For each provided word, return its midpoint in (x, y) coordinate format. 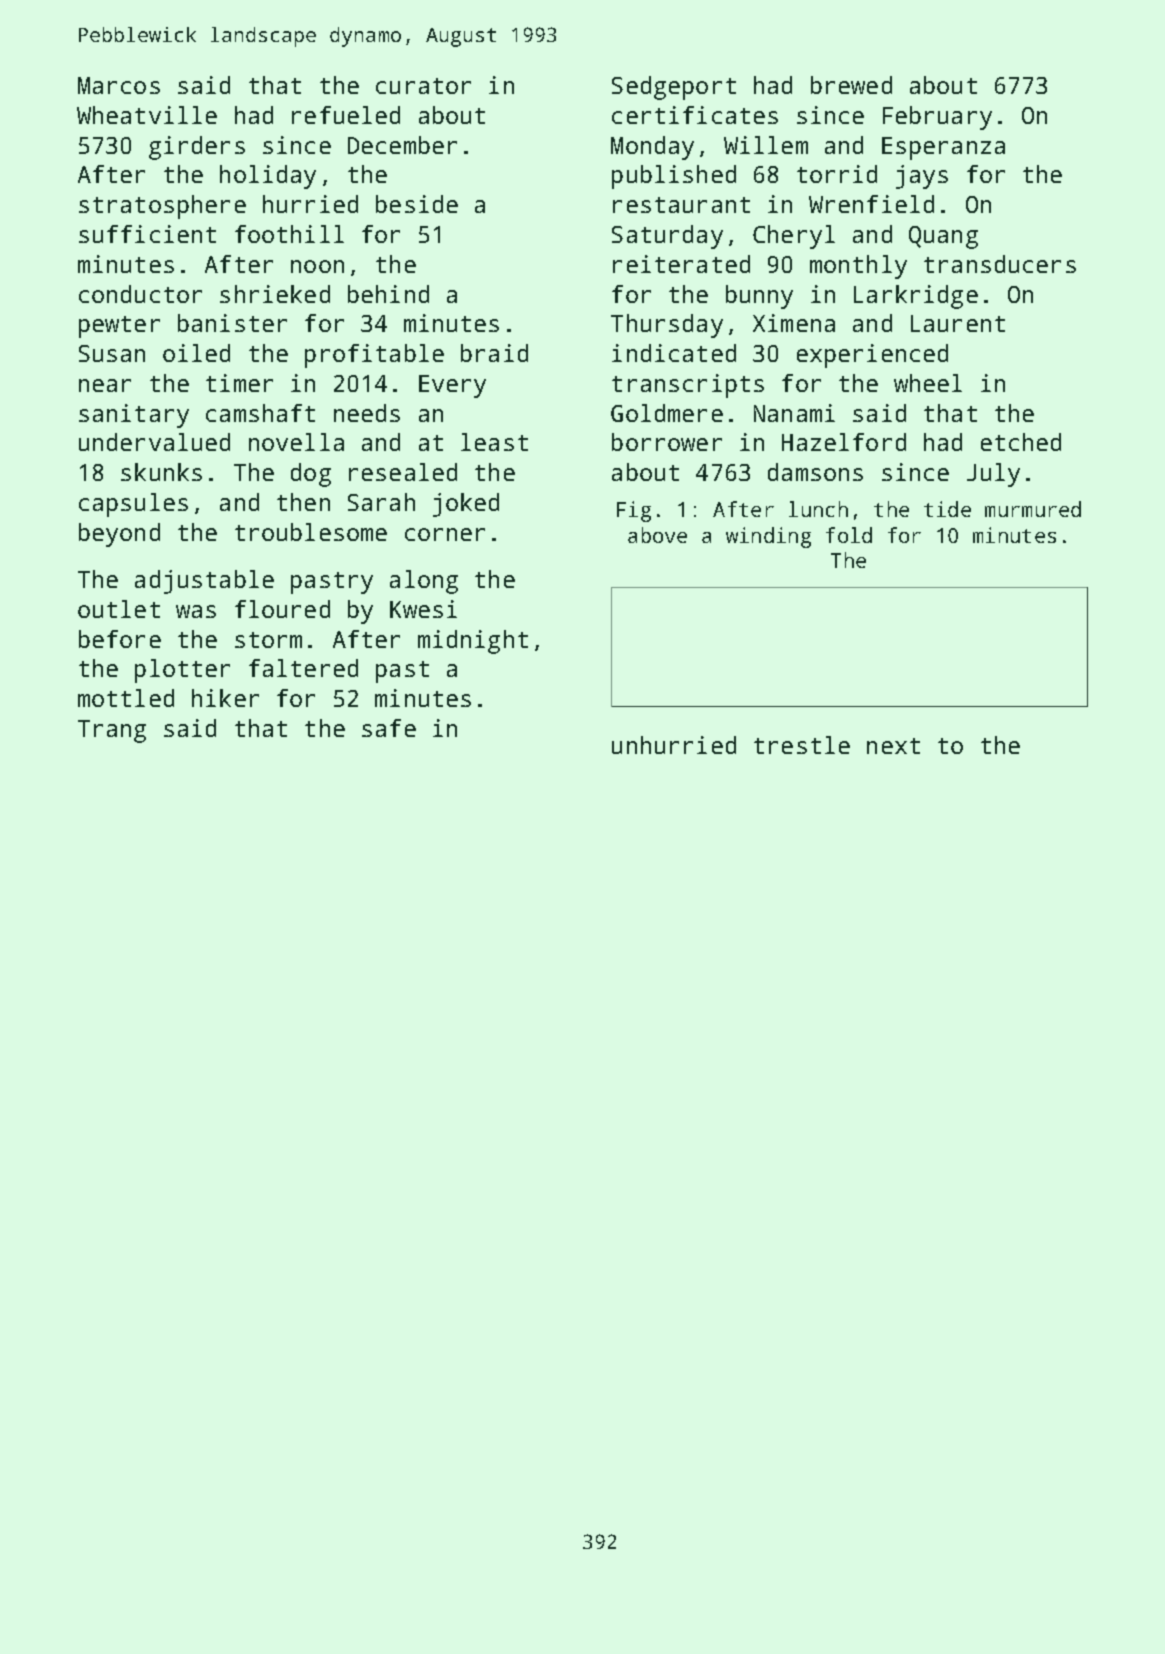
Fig (634, 511)
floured (282, 609)
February (937, 118)
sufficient (147, 234)
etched (1021, 442)
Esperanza (943, 148)
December (402, 145)
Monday (652, 148)
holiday (268, 177)
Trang (112, 731)
